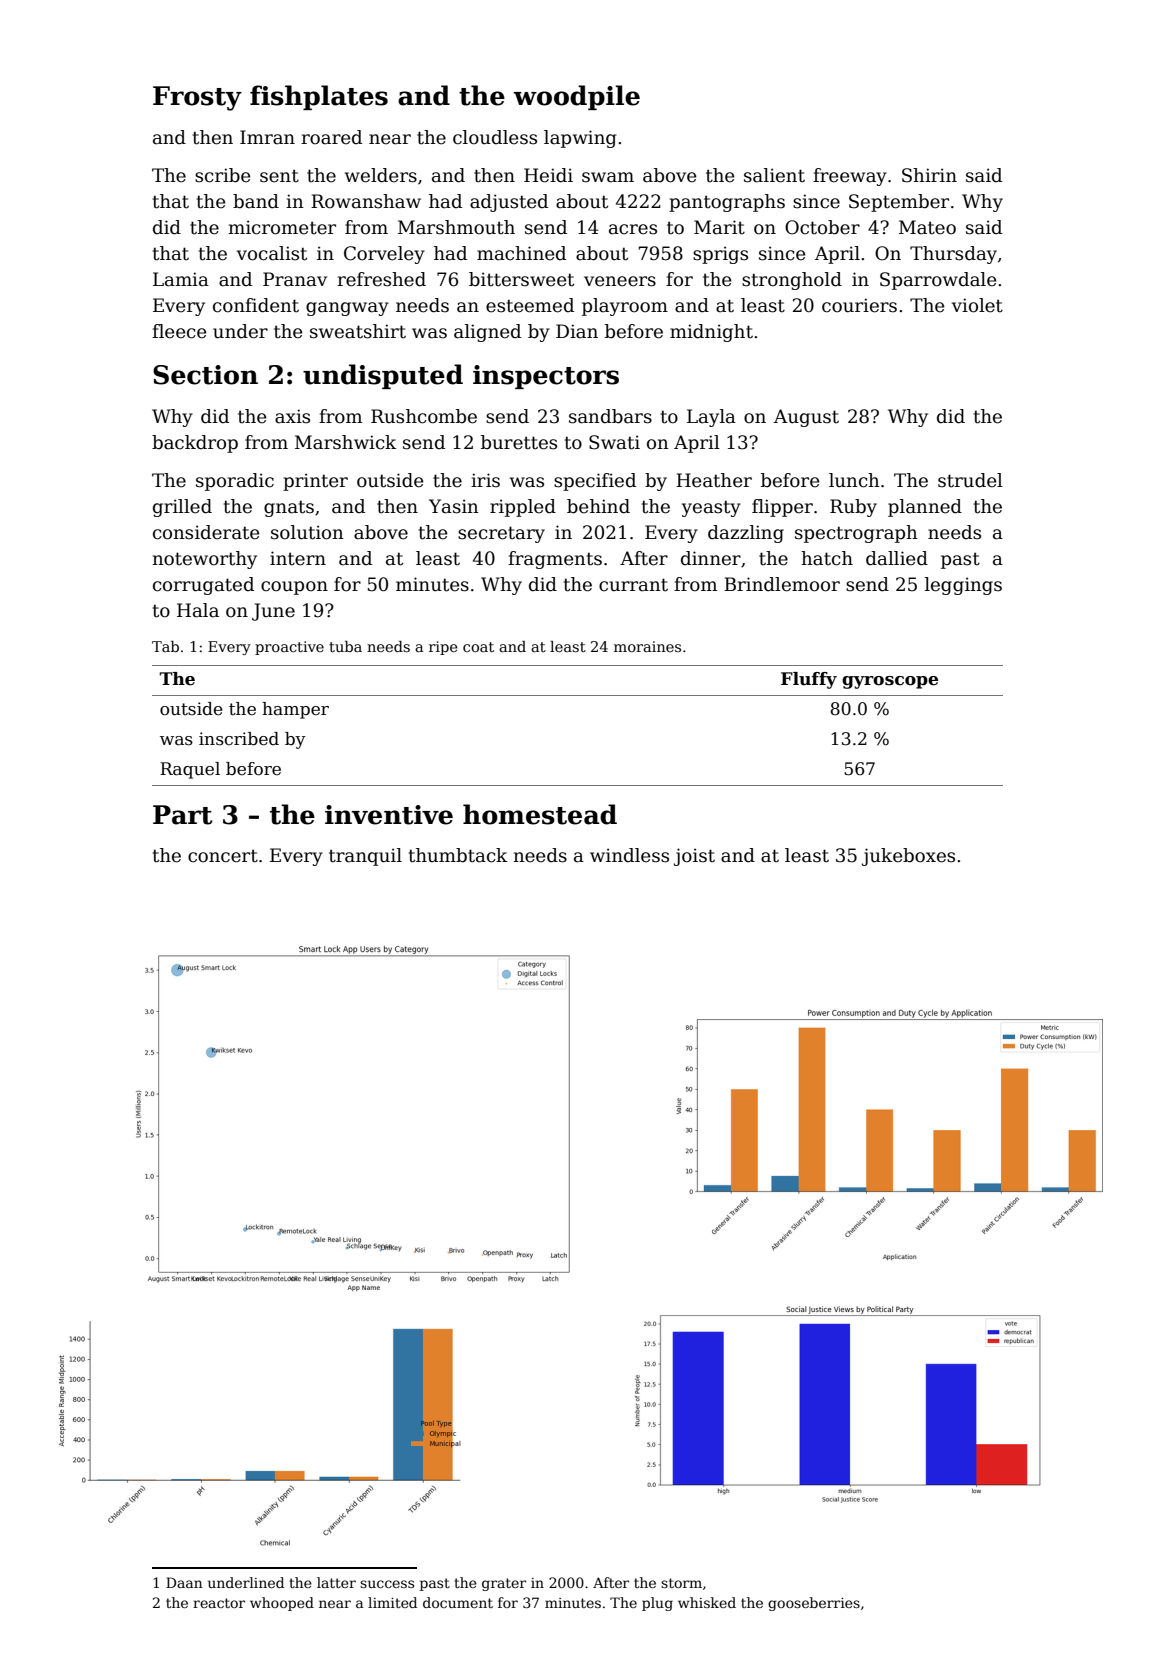  What do you see at coordinates (365, 857) in the screenshot?
I see `tranquil` at bounding box center [365, 857].
